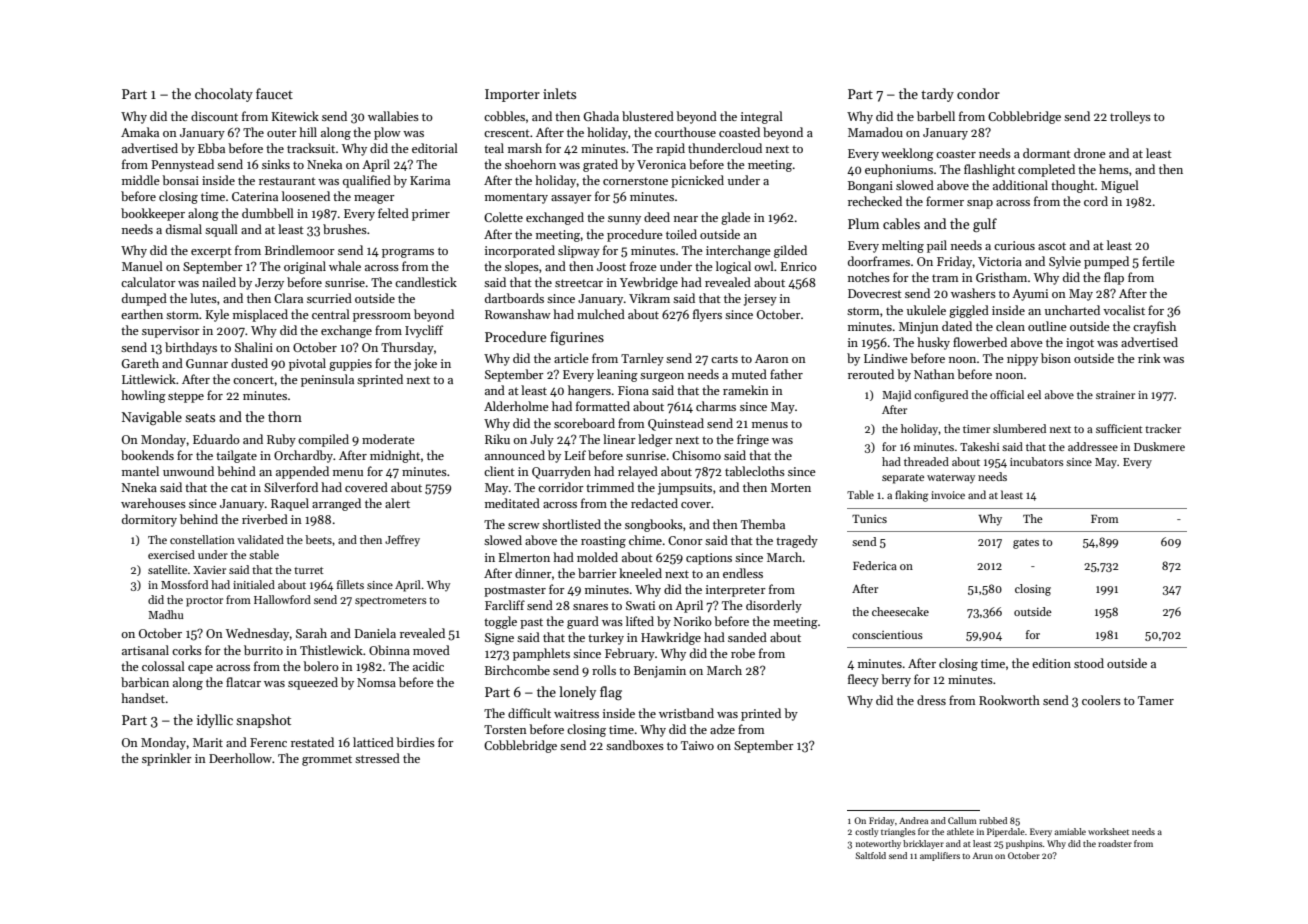  What do you see at coordinates (559, 93) in the screenshot?
I see `inlets` at bounding box center [559, 93].
